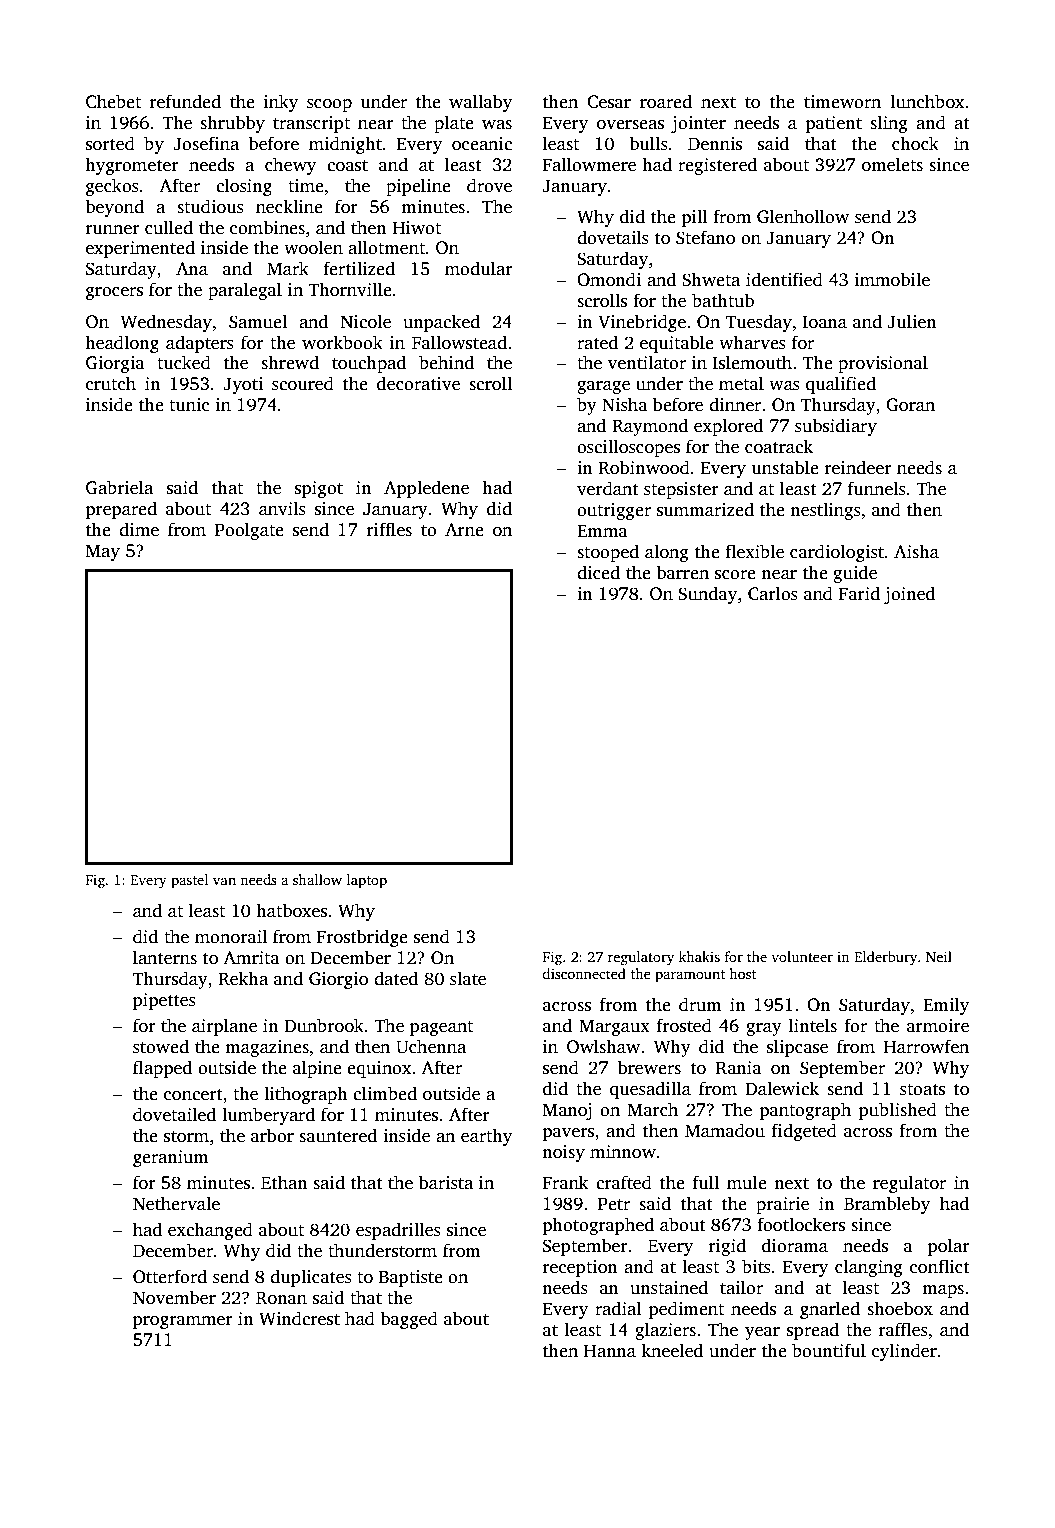 The image size is (1055, 1528). What do you see at coordinates (232, 124) in the page?
I see `shrubby` at bounding box center [232, 124].
